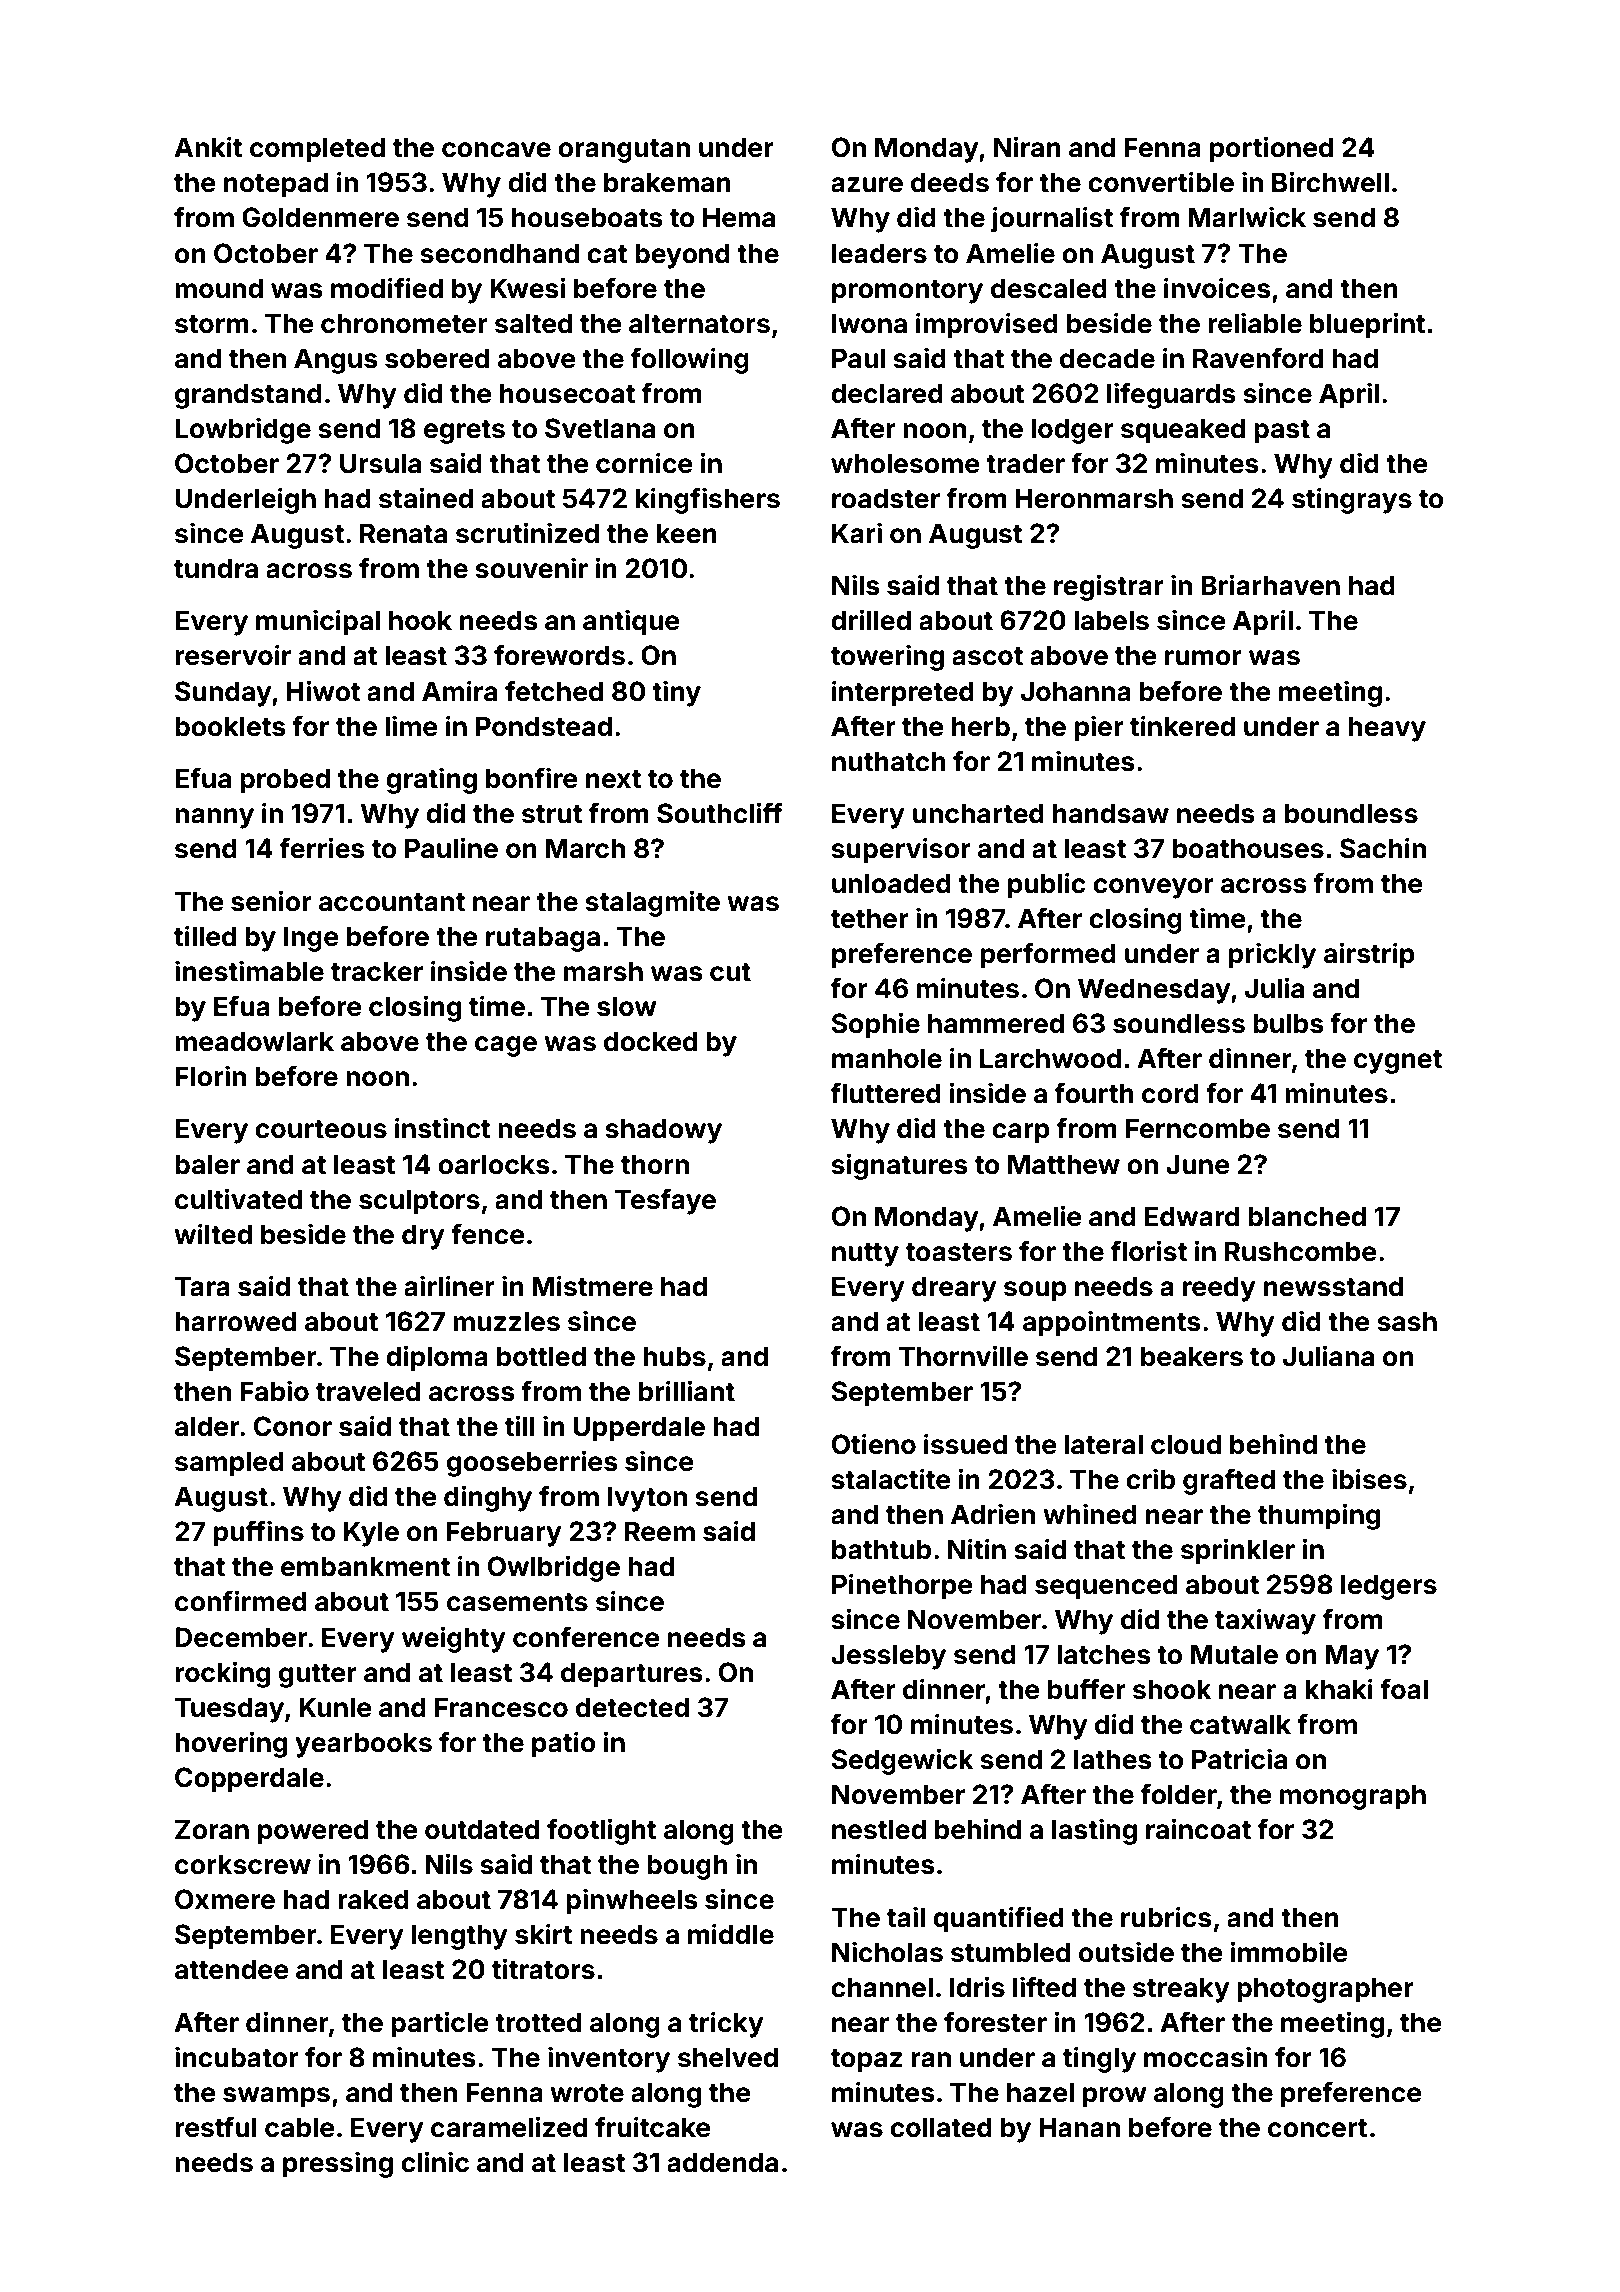 The image size is (1620, 2292). What do you see at coordinates (1369, 955) in the screenshot?
I see `airstrip` at bounding box center [1369, 955].
